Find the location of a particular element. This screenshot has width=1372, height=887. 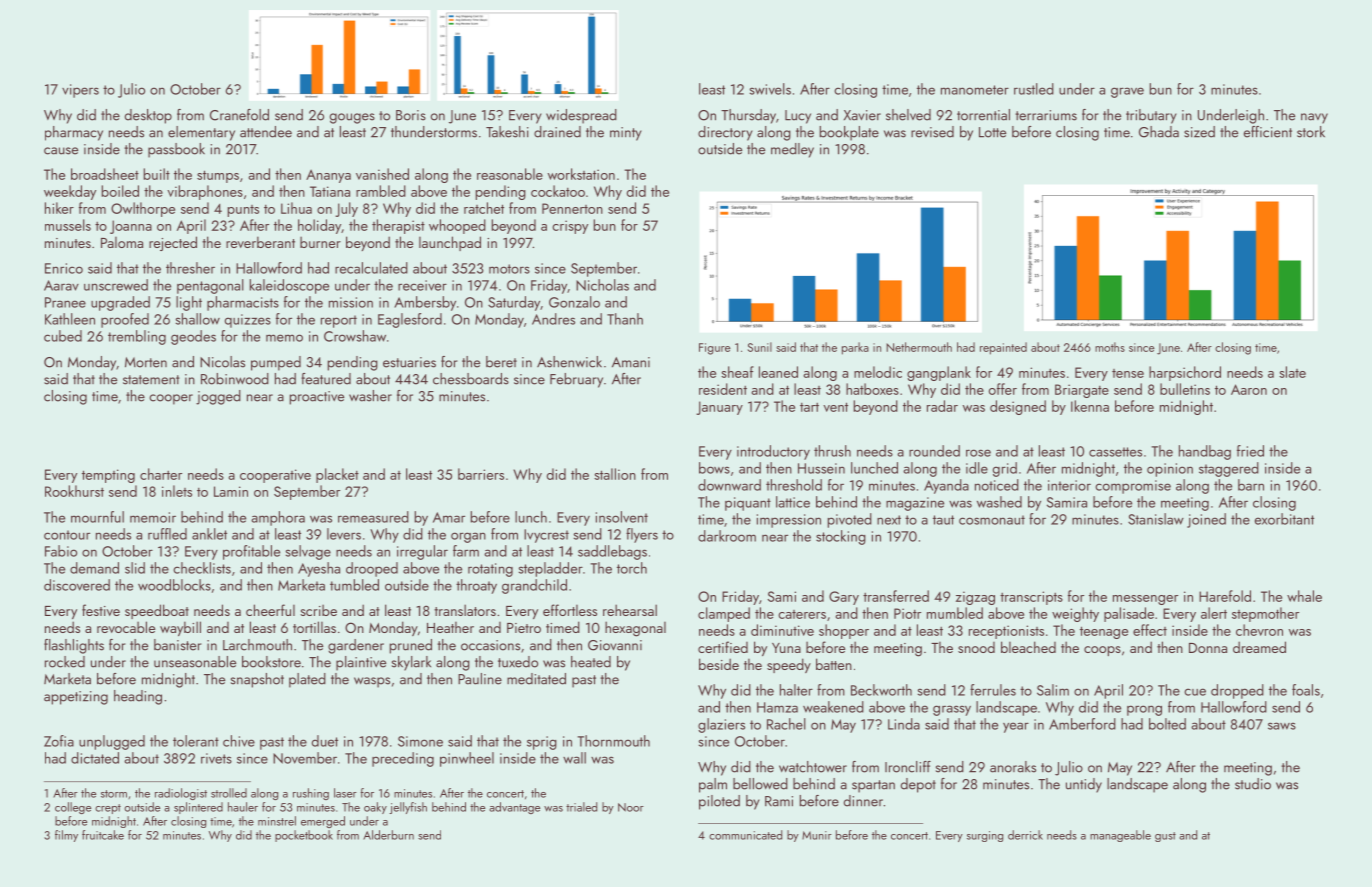

introductory is located at coordinates (773, 452).
